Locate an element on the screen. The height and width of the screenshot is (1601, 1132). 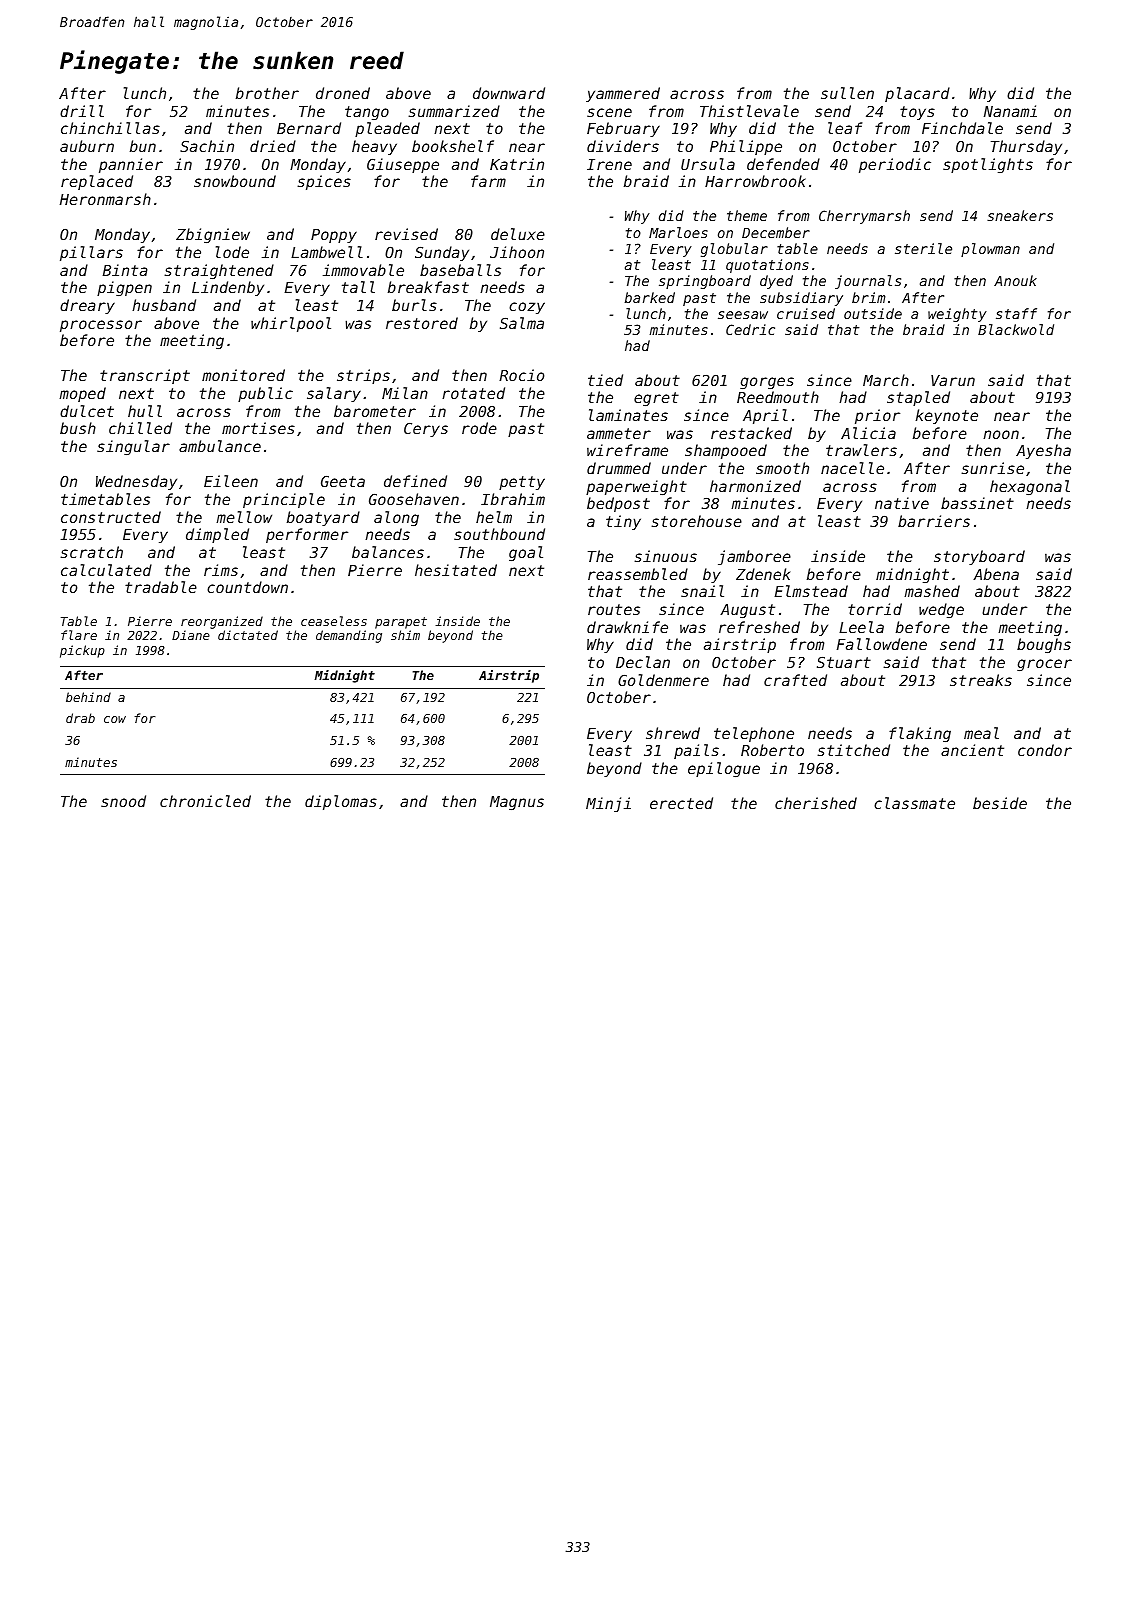
cow is located at coordinates (115, 719).
